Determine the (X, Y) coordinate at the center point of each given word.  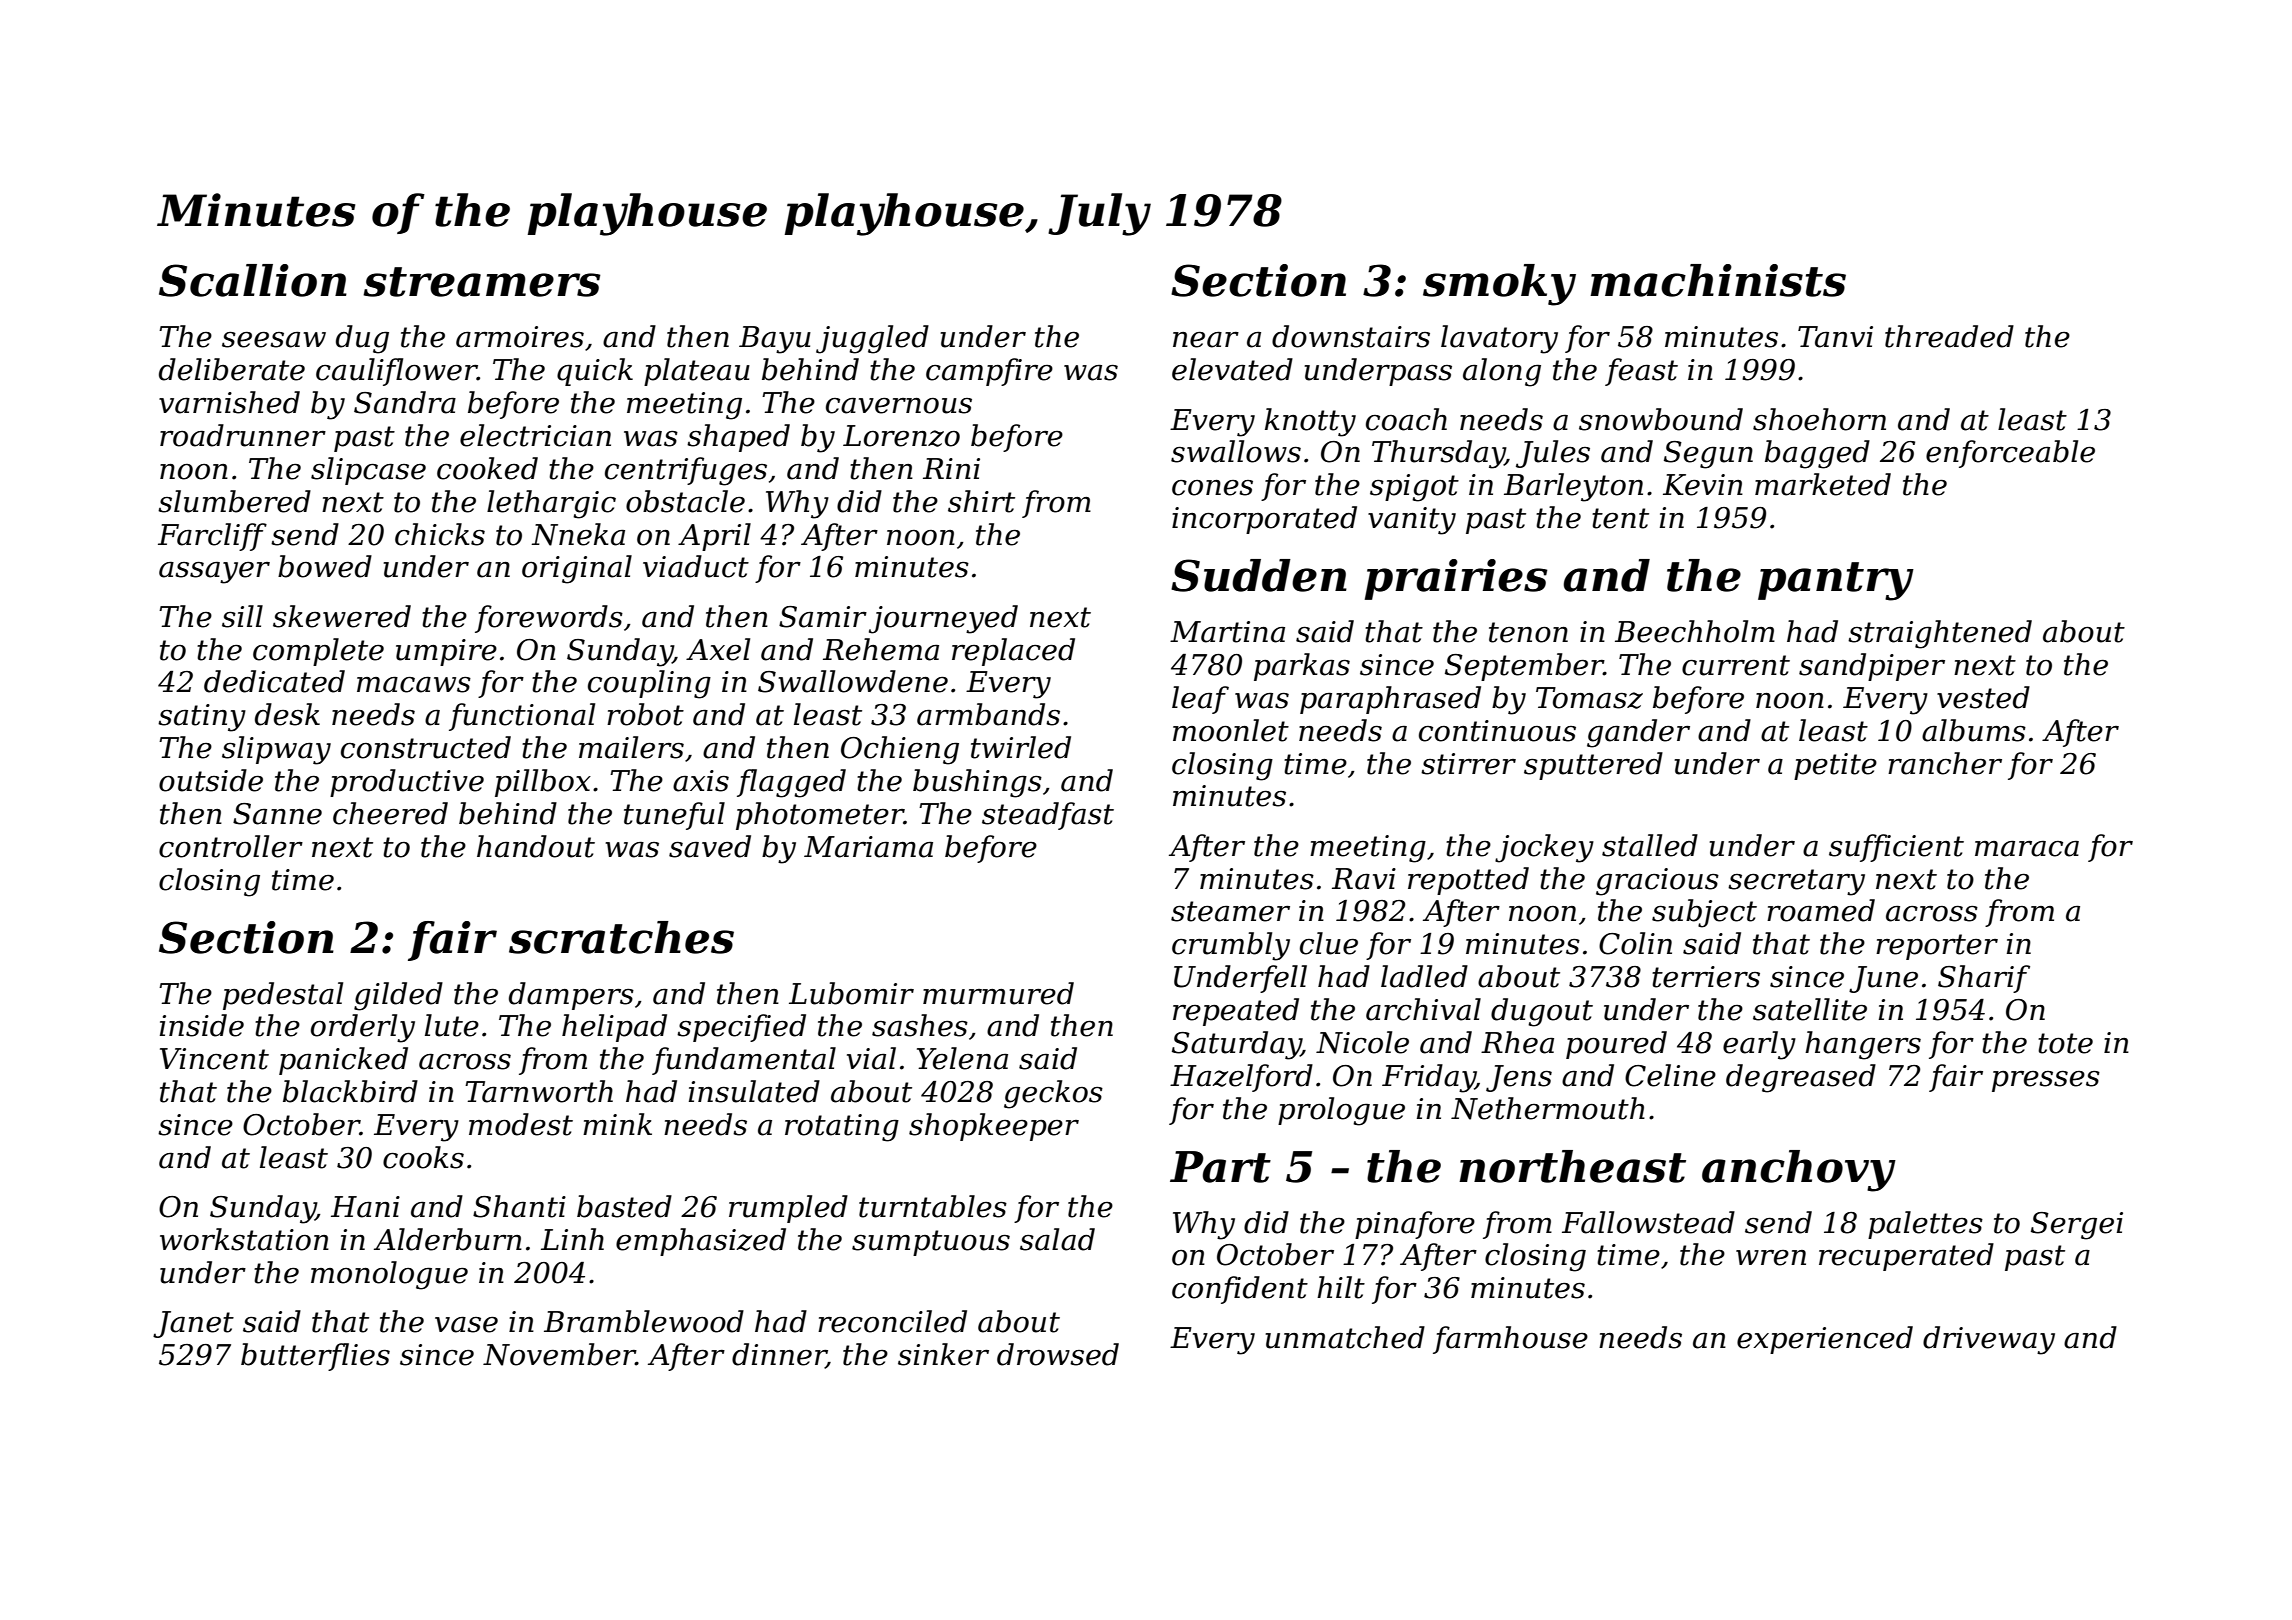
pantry (1836, 581)
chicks (440, 534)
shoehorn (1819, 419)
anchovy (1799, 1171)
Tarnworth (539, 1091)
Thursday (1438, 454)
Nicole (1362, 1042)
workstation (244, 1239)
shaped (738, 438)
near (1206, 340)
